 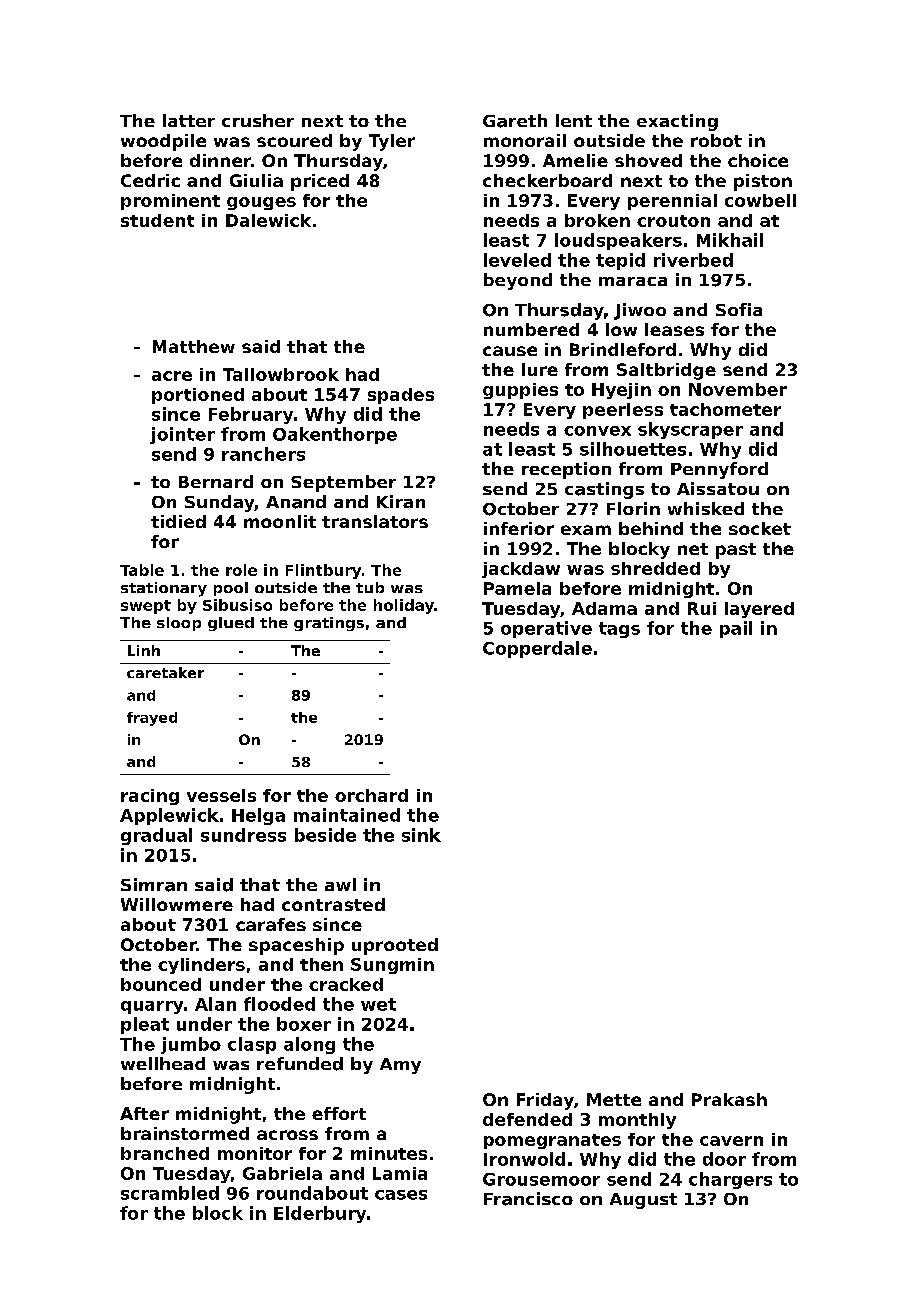 I want to click on robot, so click(x=716, y=140).
